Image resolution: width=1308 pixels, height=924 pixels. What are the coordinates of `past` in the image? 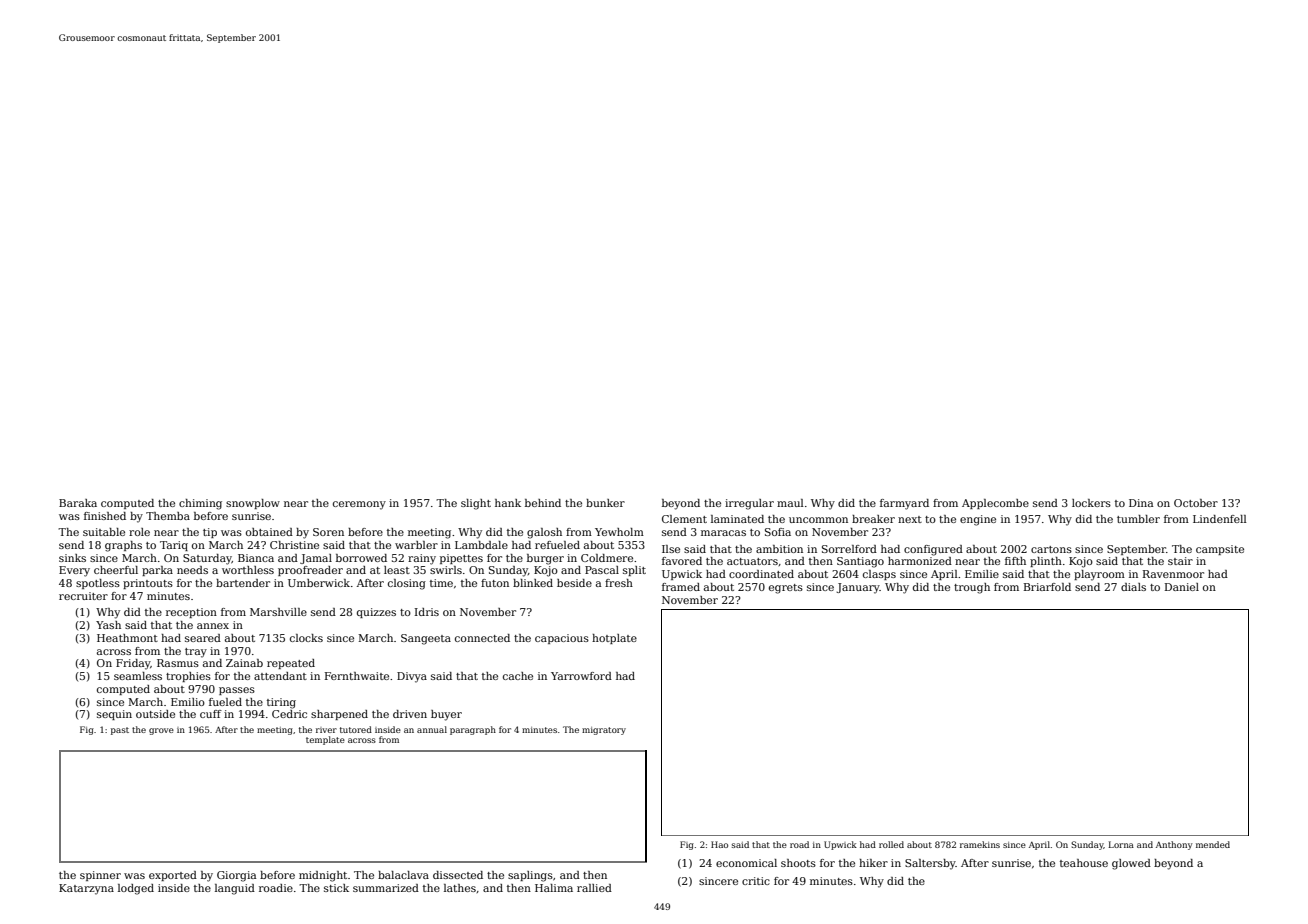 It's located at (120, 731).
